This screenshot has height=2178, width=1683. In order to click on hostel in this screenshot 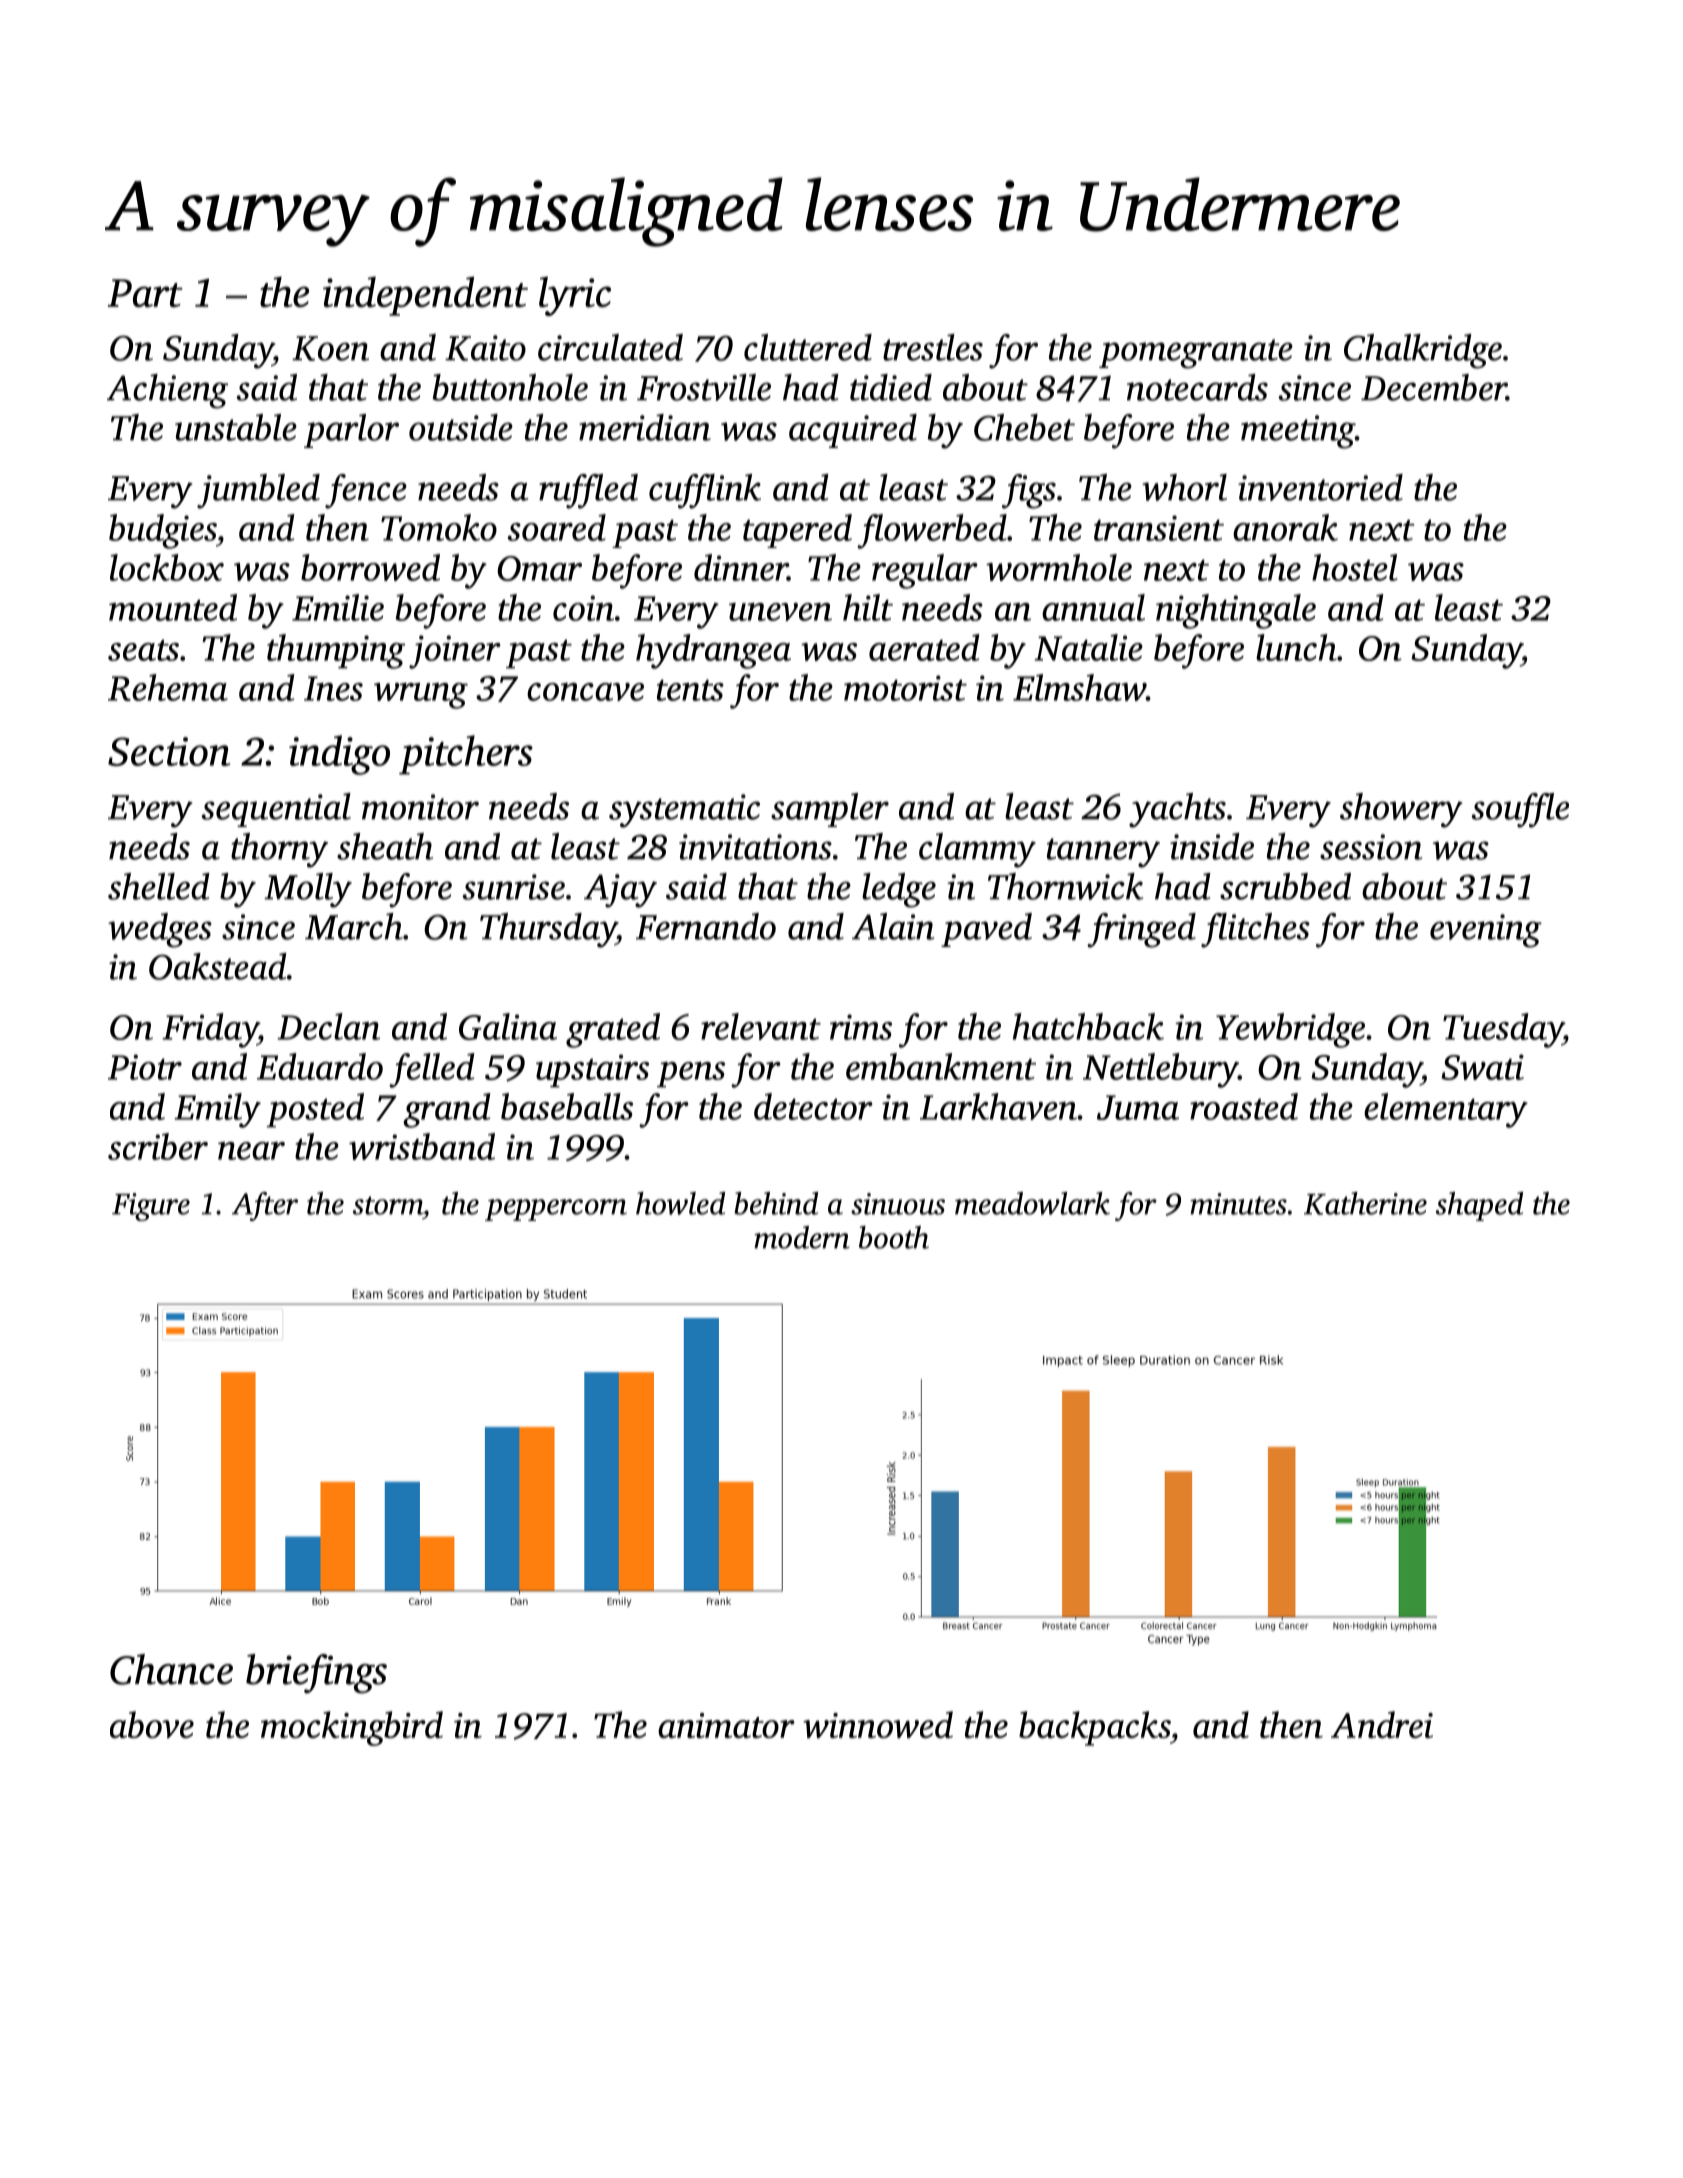, I will do `click(1355, 567)`.
